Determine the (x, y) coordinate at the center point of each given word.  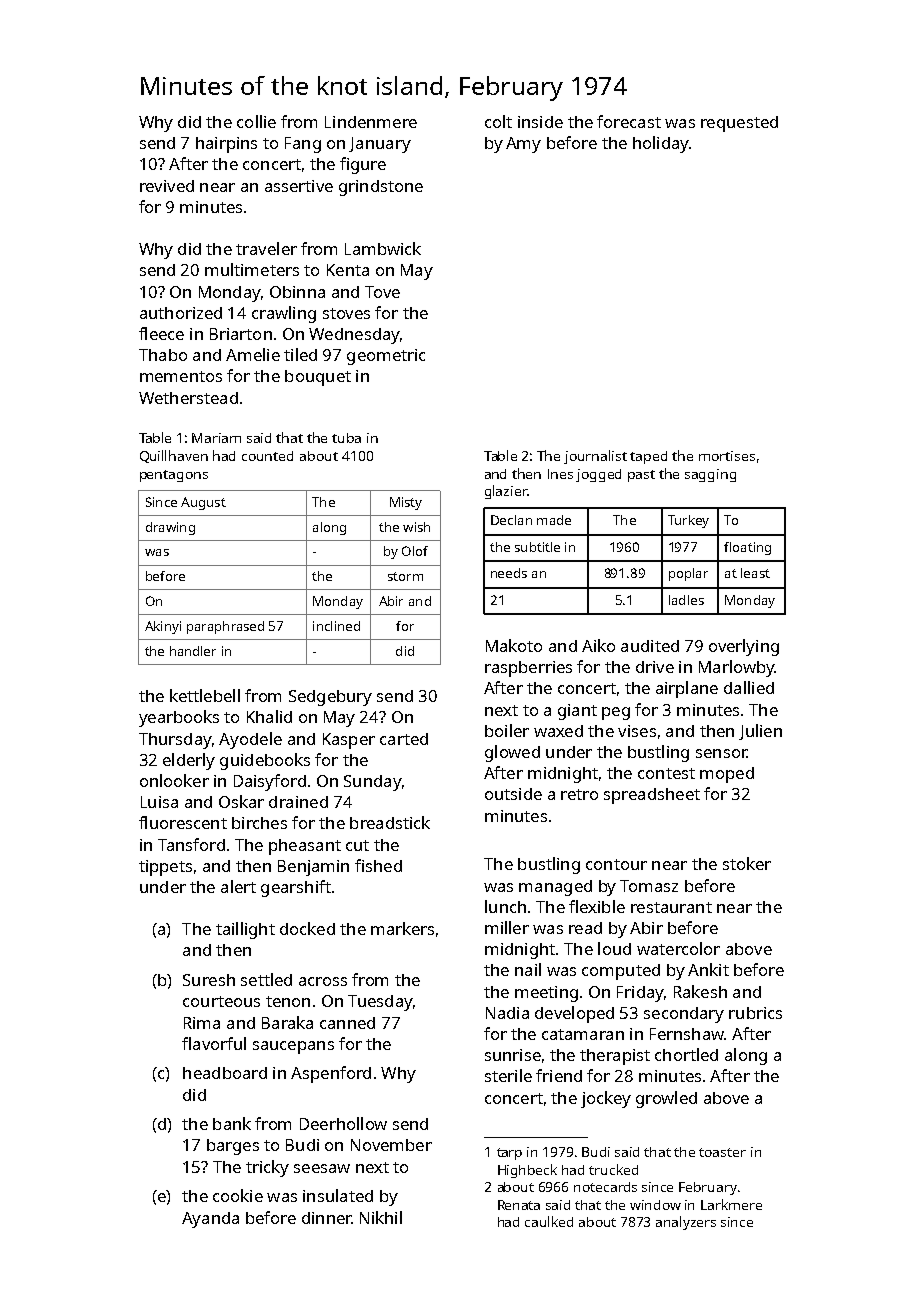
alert (238, 886)
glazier (506, 492)
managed (555, 888)
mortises (727, 456)
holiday (661, 144)
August (203, 503)
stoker (747, 863)
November (391, 1145)
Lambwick (383, 248)
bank (232, 1123)
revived (167, 186)
